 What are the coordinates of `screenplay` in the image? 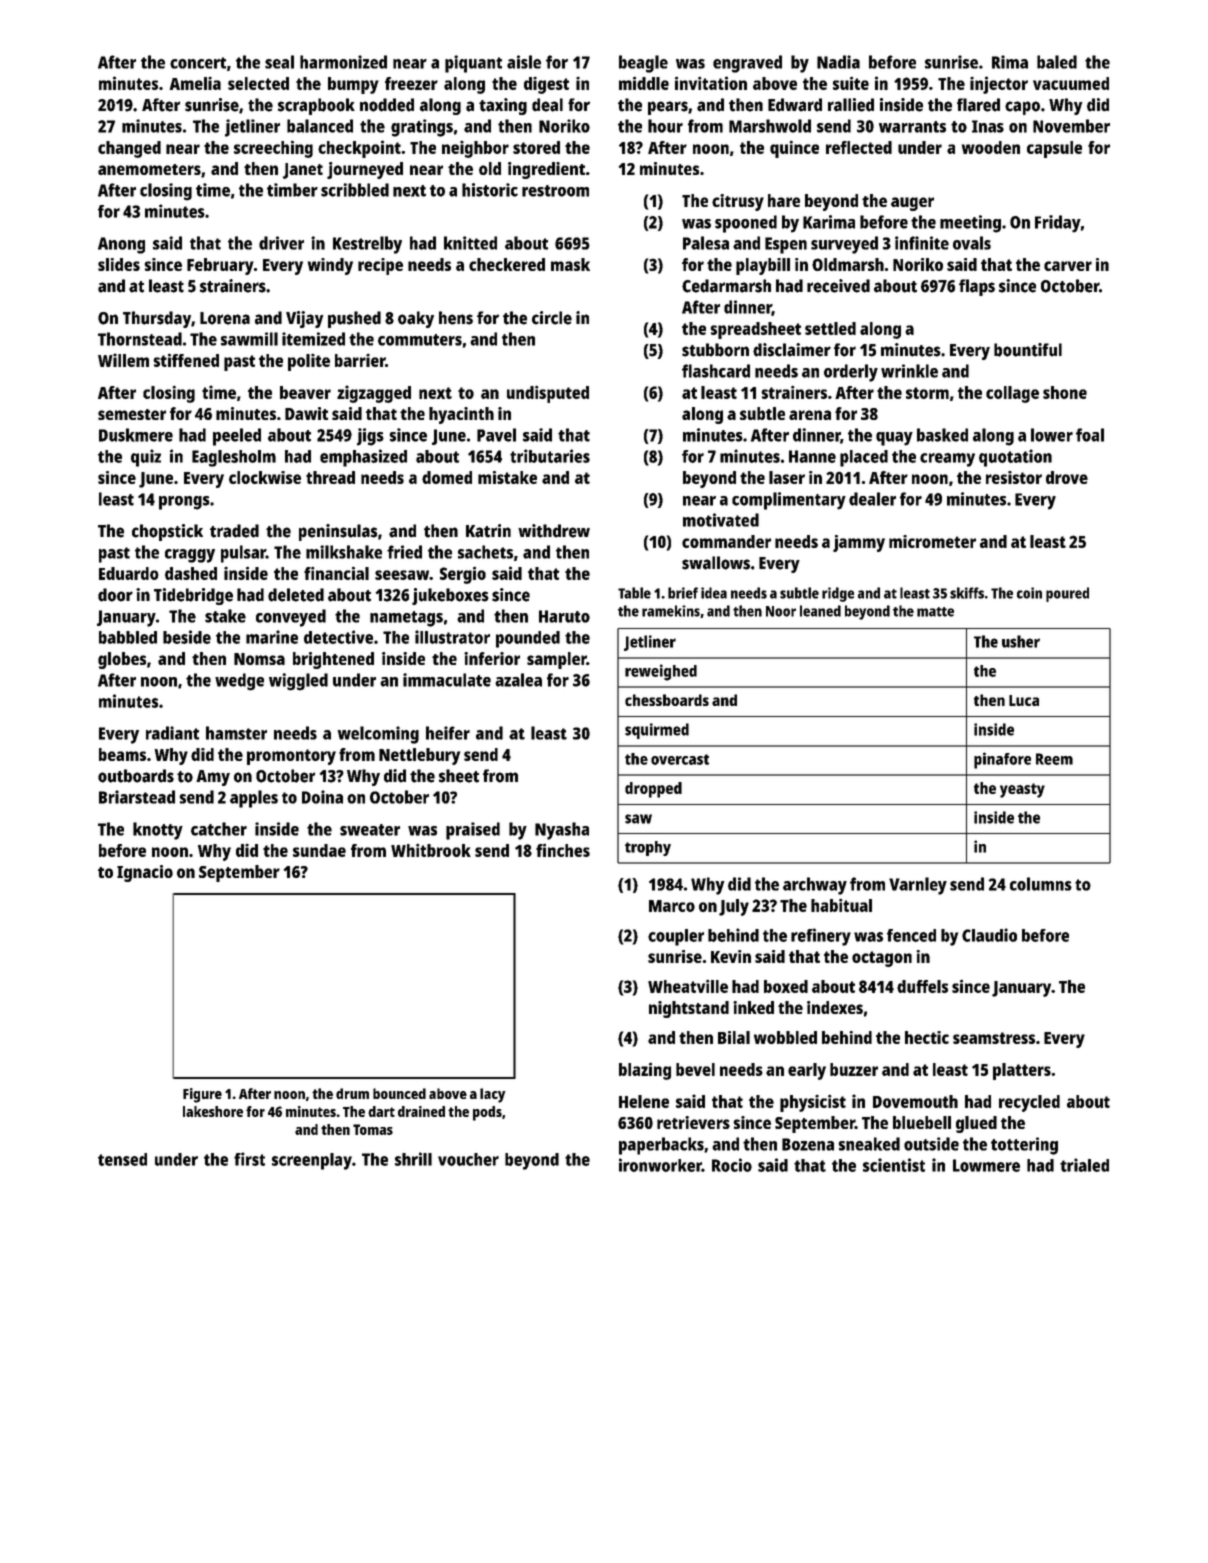 It's located at (312, 1161).
